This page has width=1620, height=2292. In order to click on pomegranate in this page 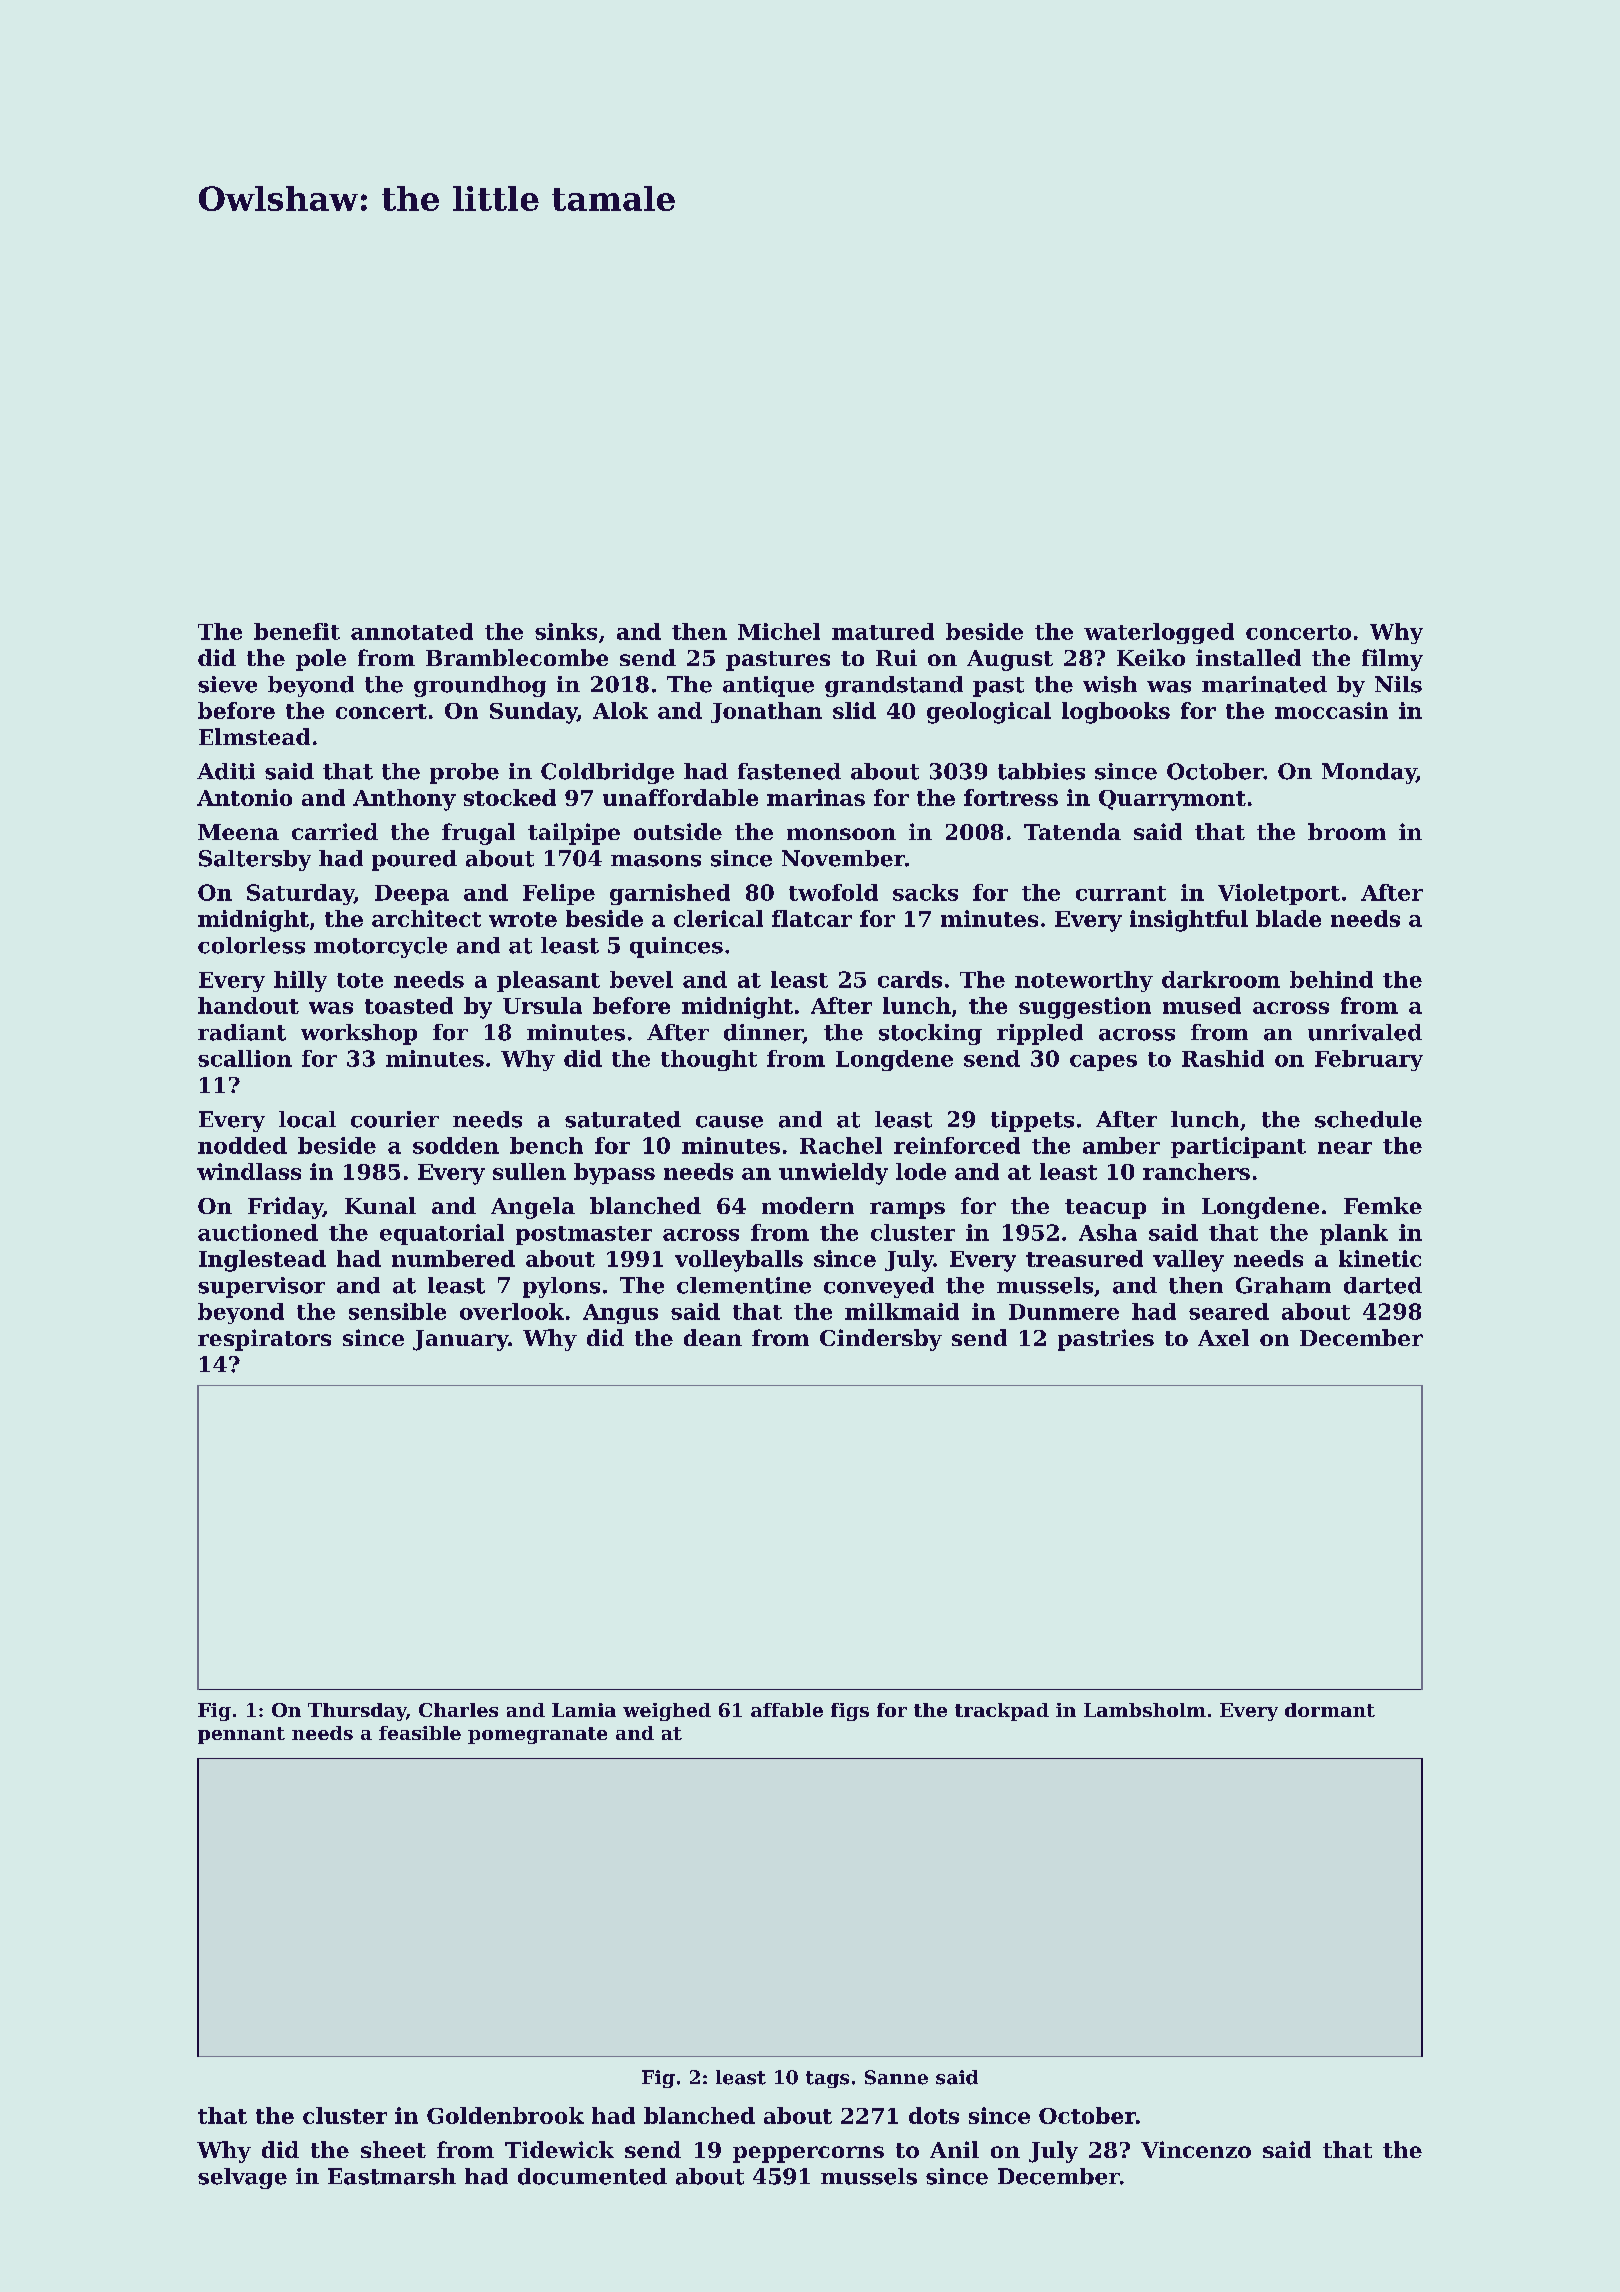, I will do `click(537, 1735)`.
